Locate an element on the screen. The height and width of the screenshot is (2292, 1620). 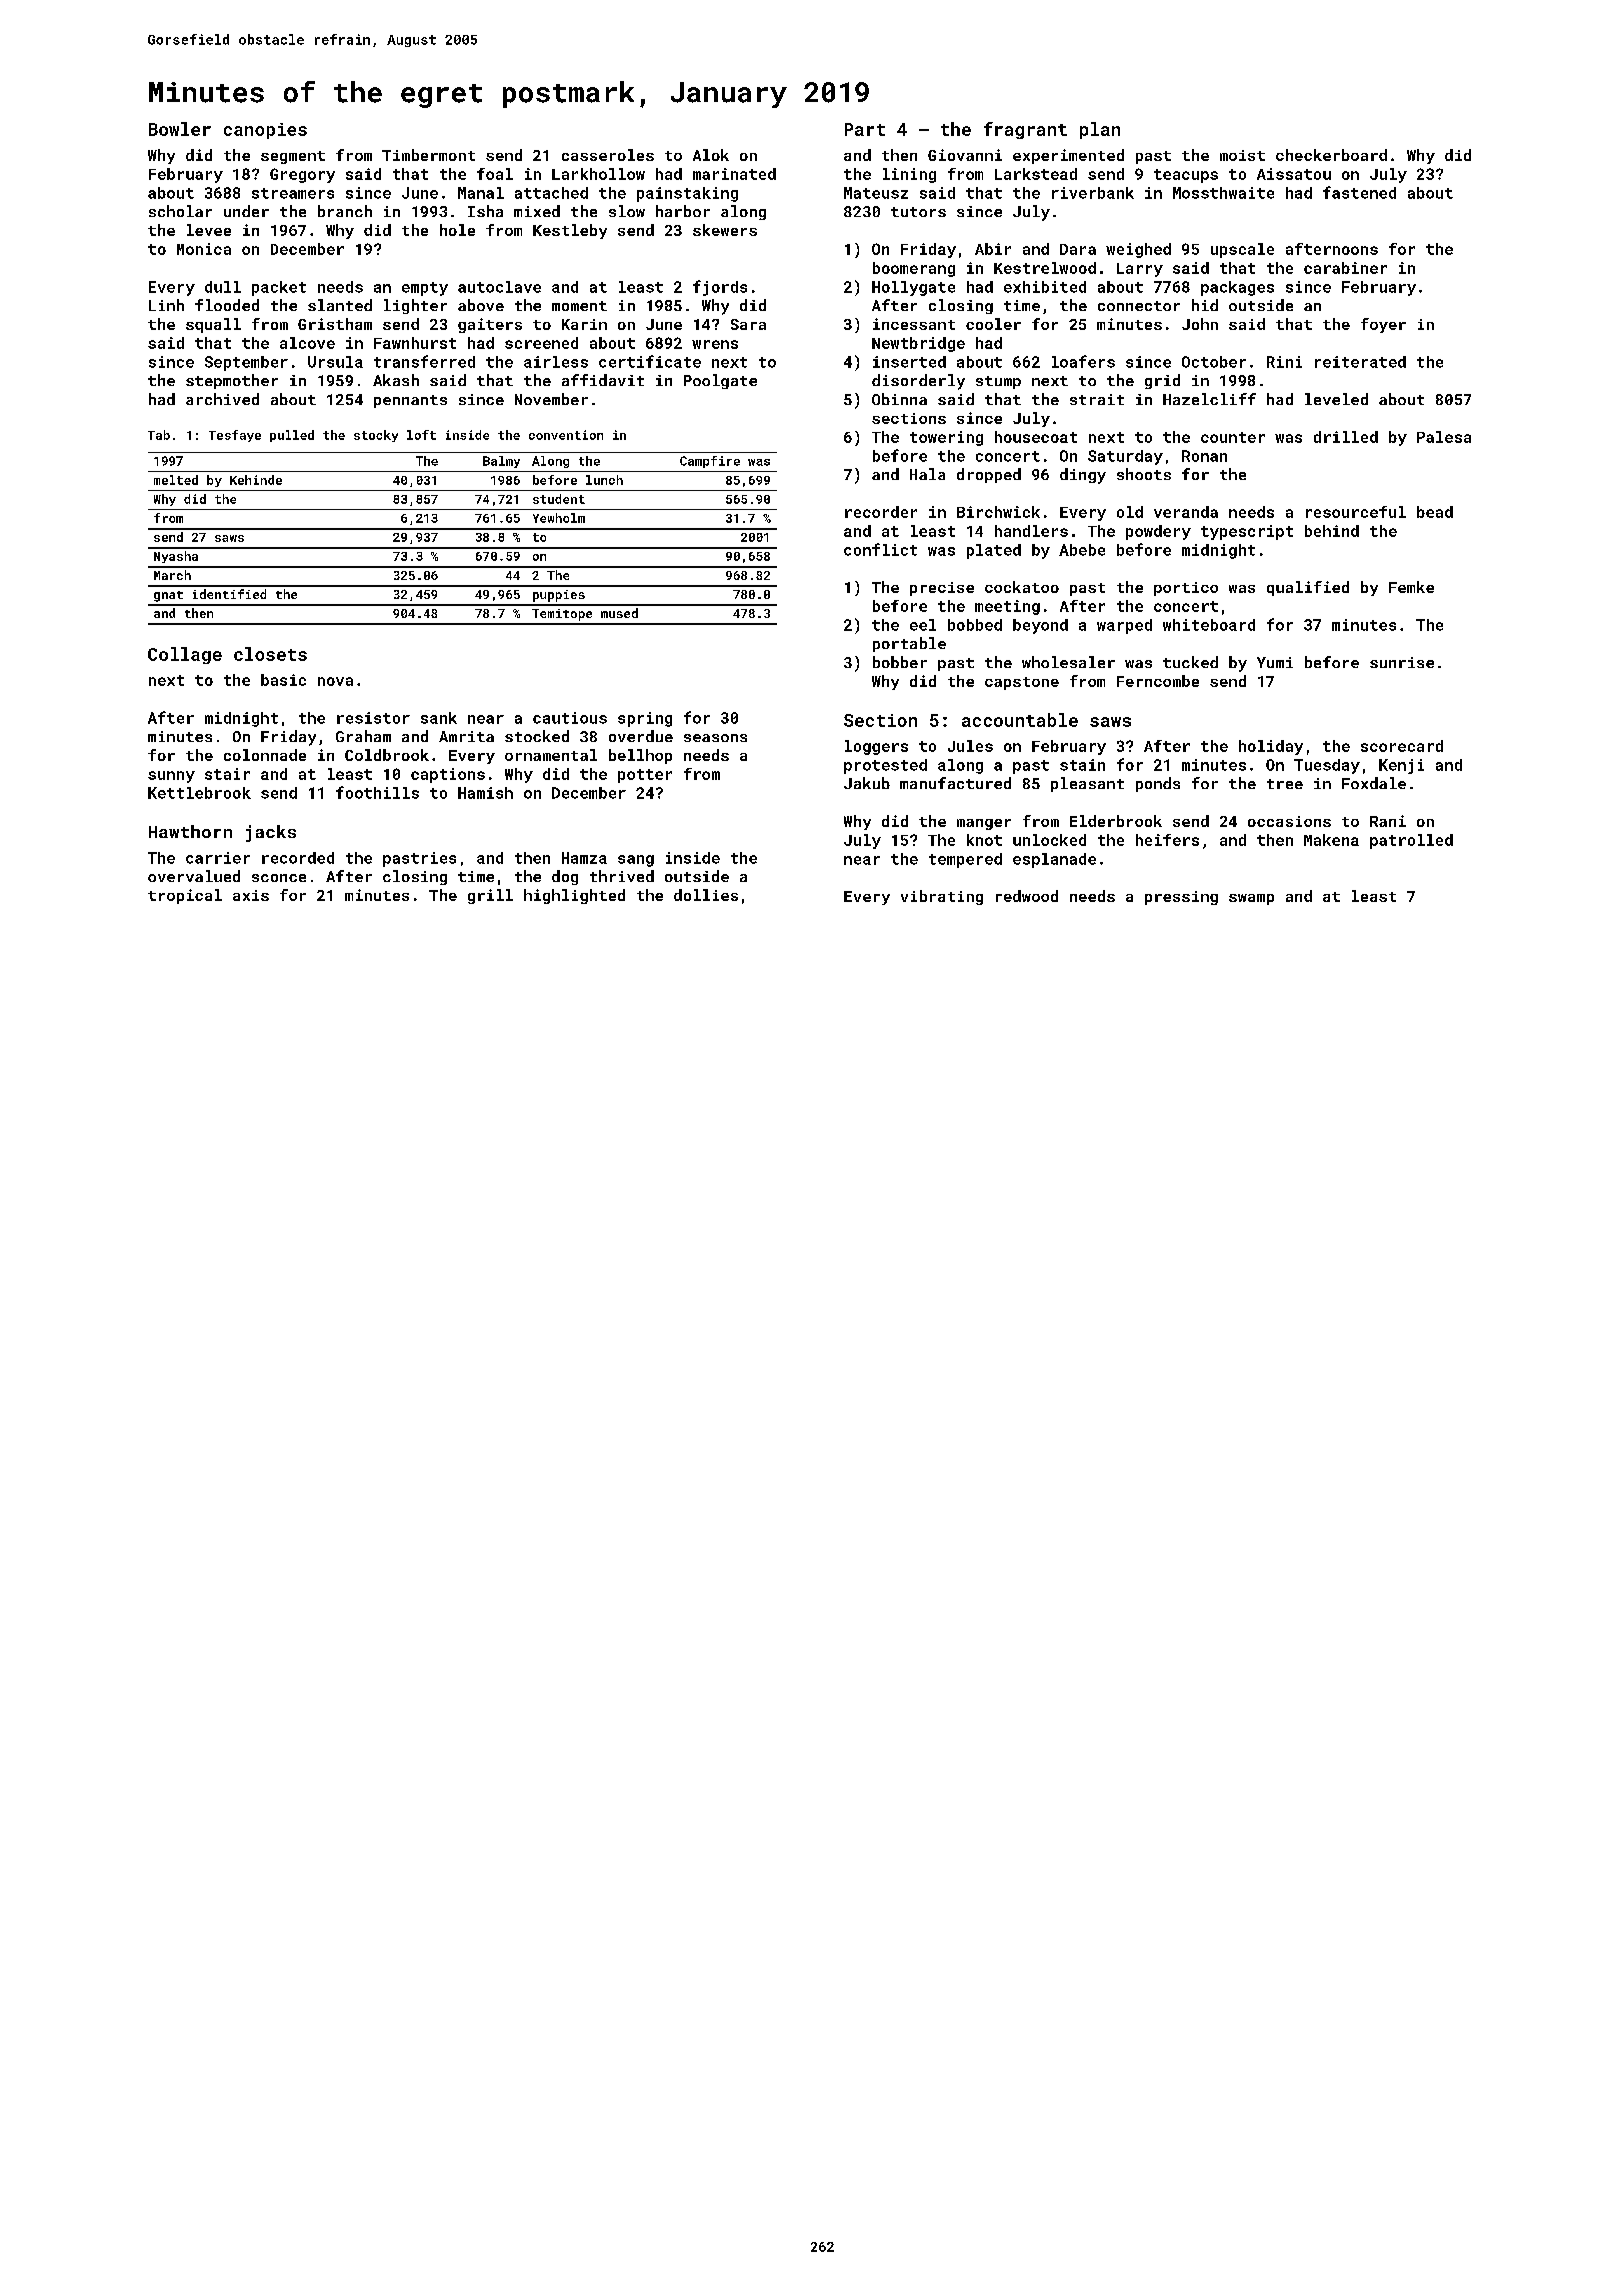
highlighted is located at coordinates (574, 896).
